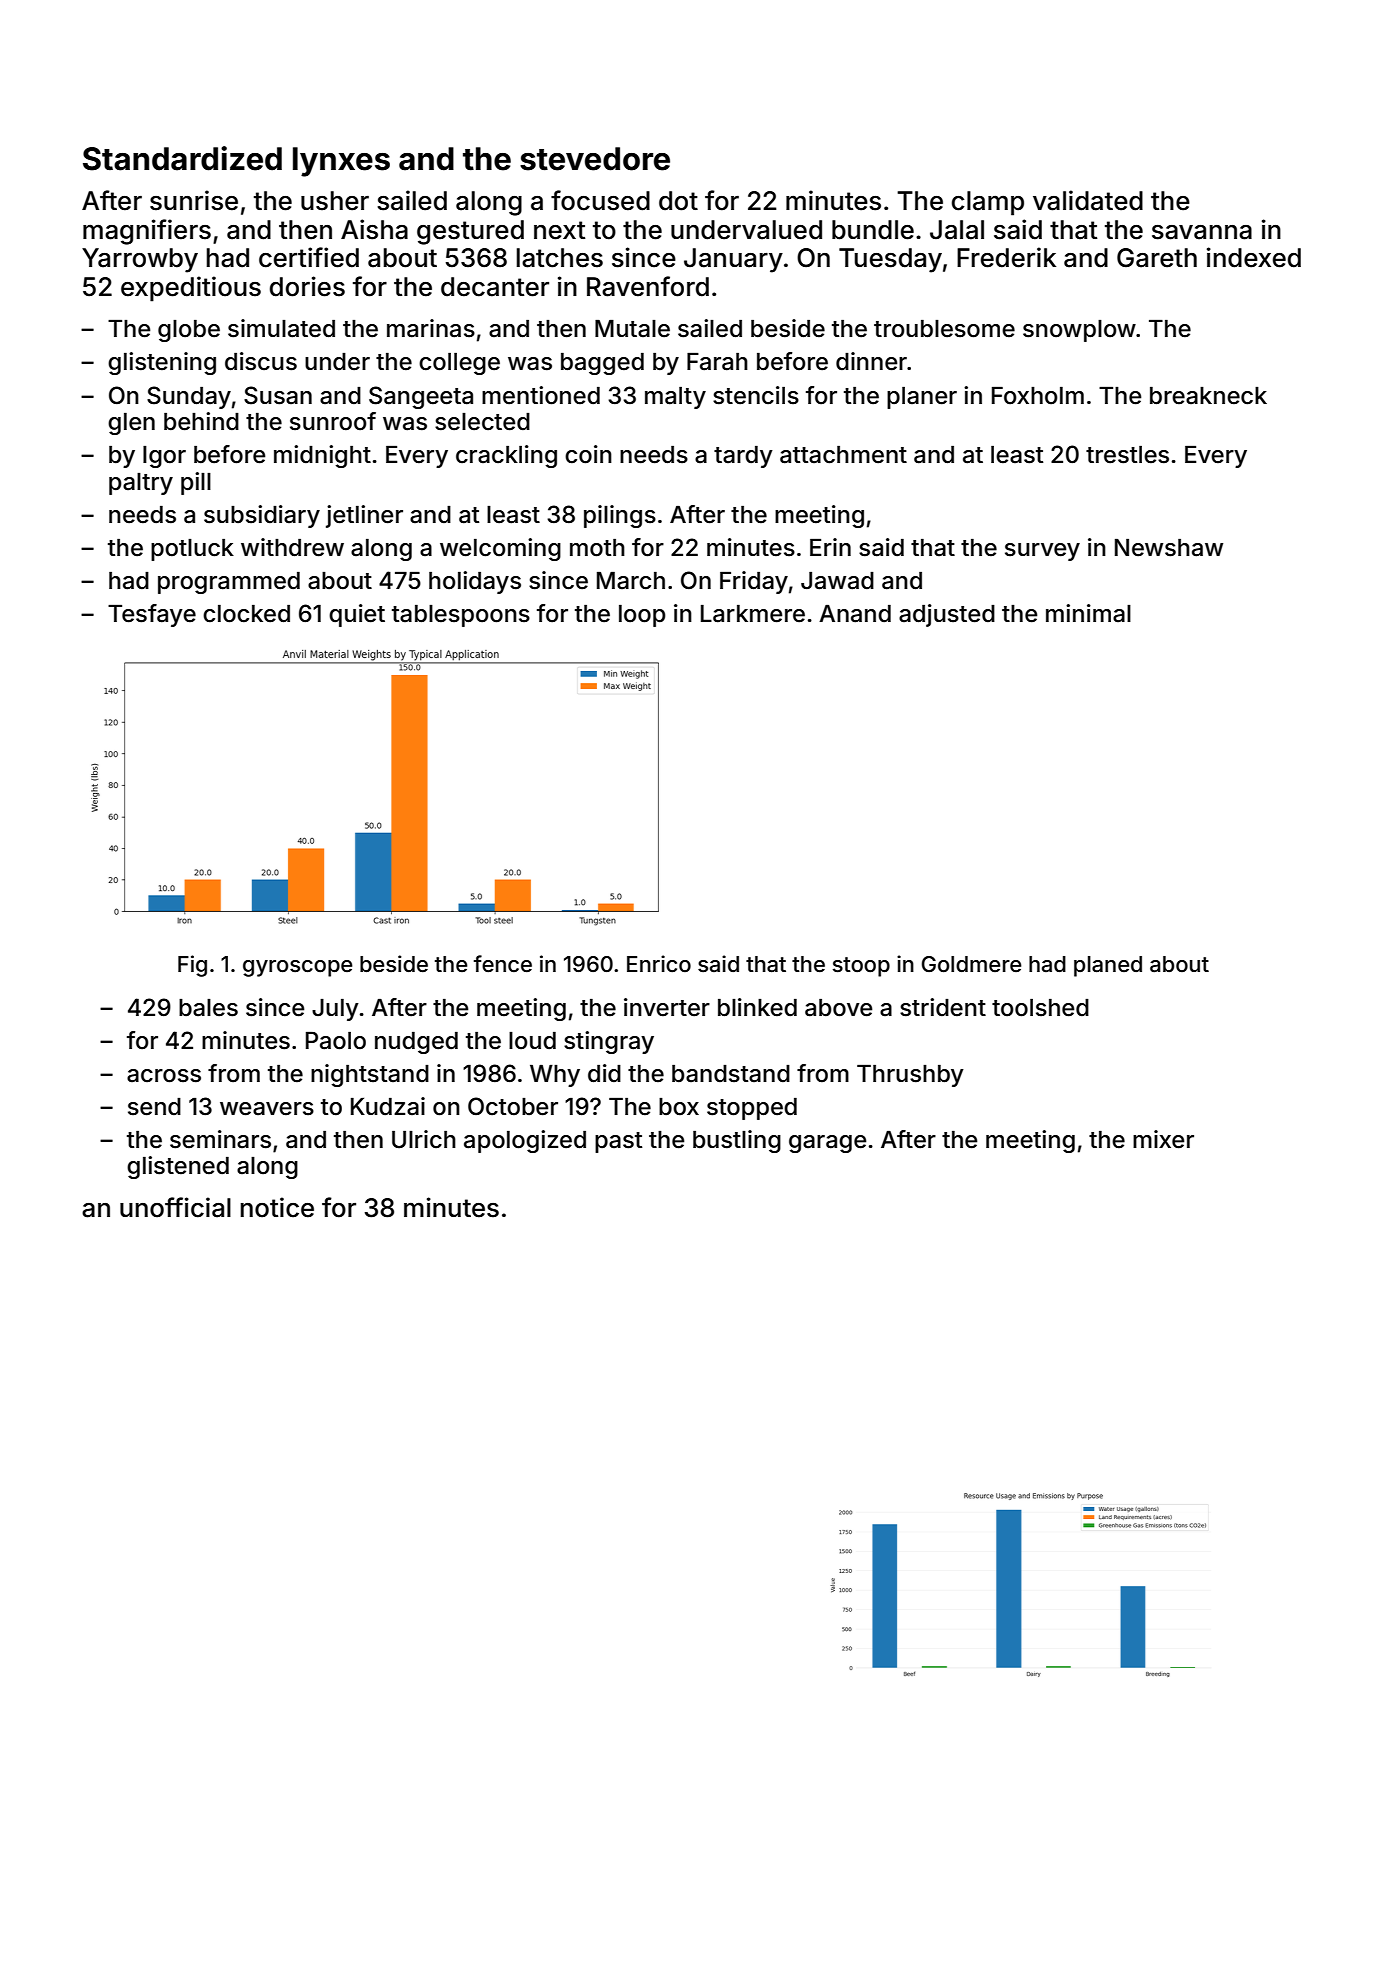  I want to click on validated, so click(1088, 200).
